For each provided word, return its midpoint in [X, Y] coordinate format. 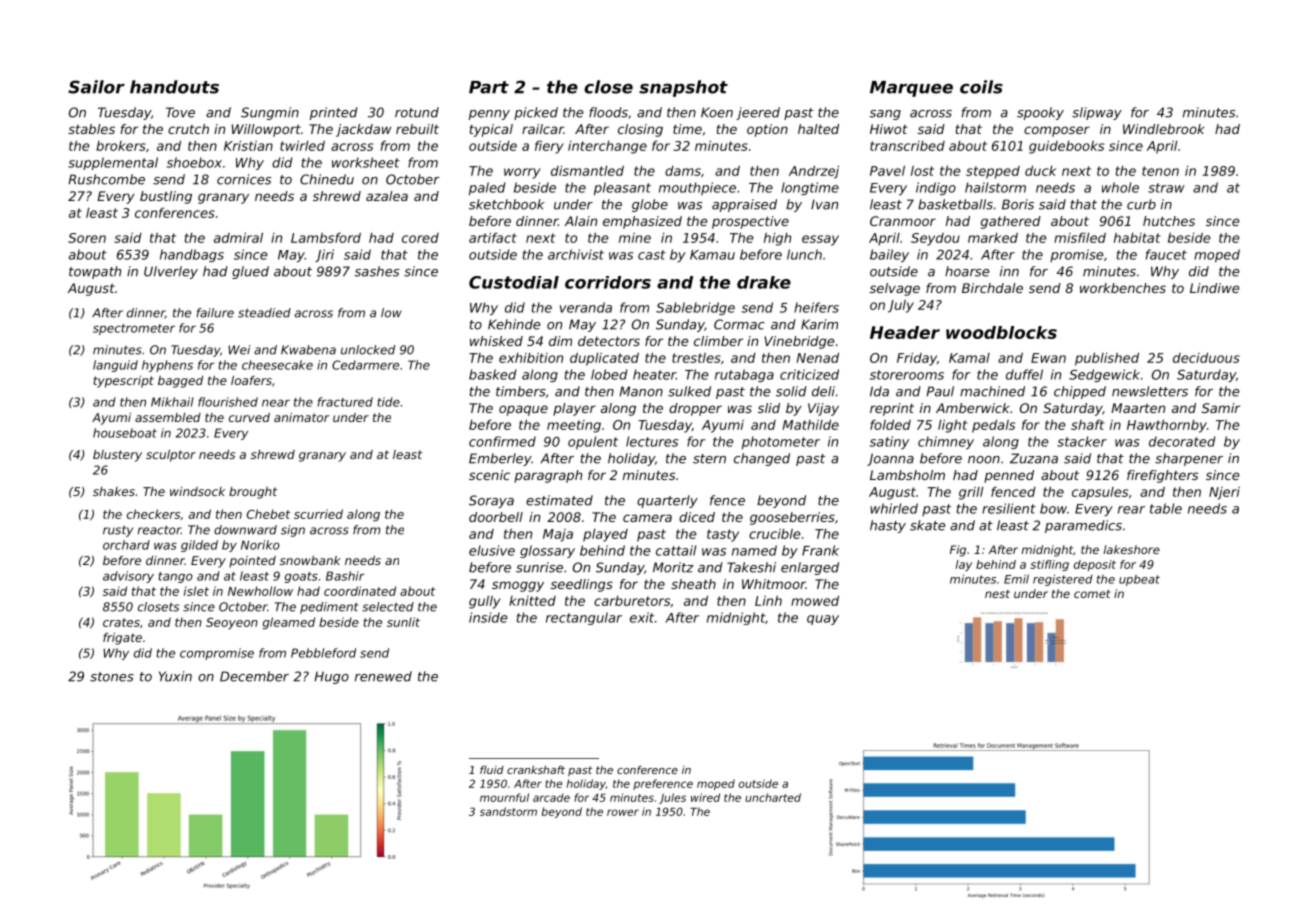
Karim [819, 324]
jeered [758, 113]
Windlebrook [1163, 129]
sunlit [403, 622]
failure [215, 313]
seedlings [582, 585]
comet [1092, 594]
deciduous [1206, 357]
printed [334, 113]
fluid [492, 769]
